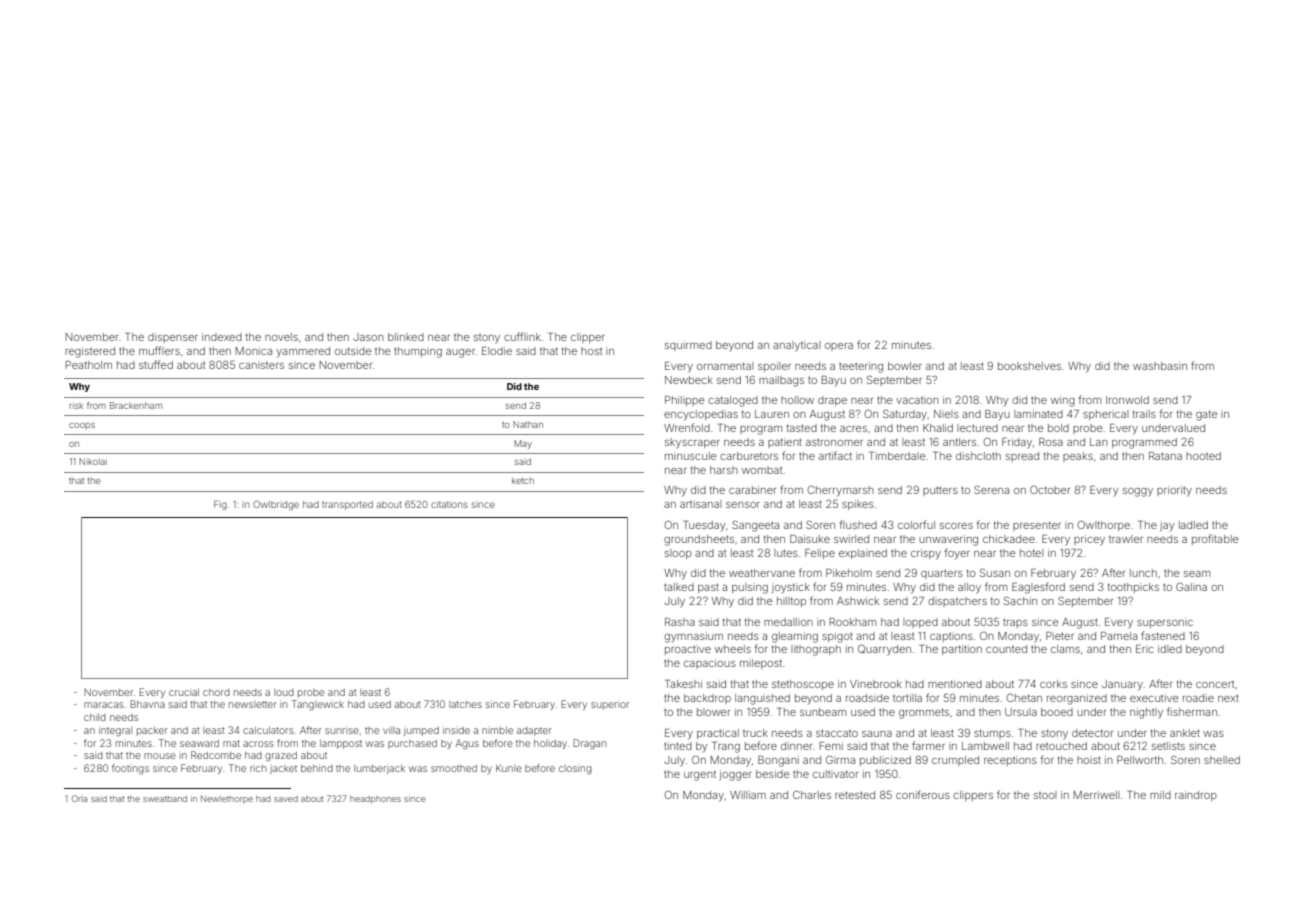  I want to click on William, so click(748, 795).
